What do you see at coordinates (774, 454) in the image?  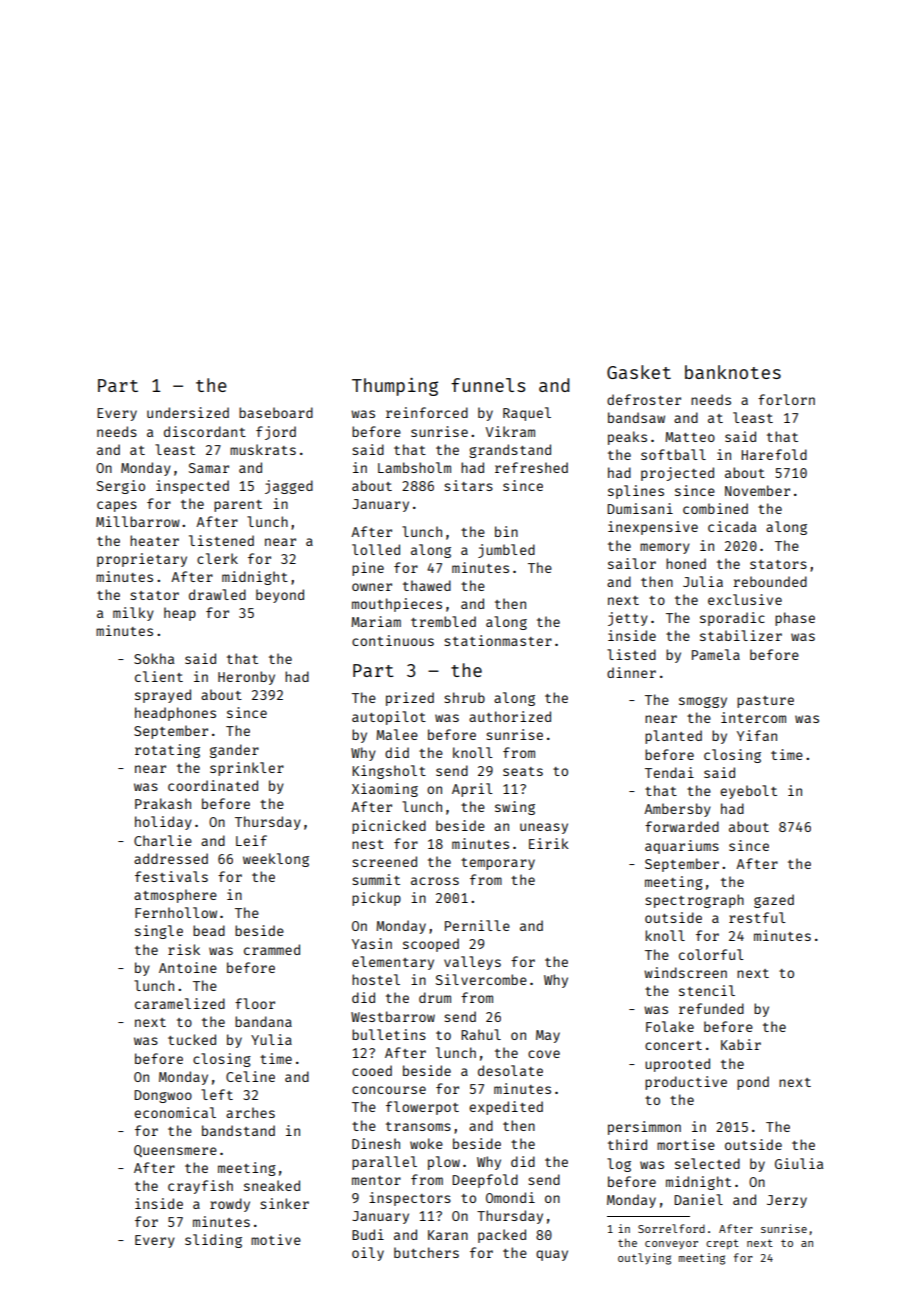 I see `Harefold` at bounding box center [774, 454].
